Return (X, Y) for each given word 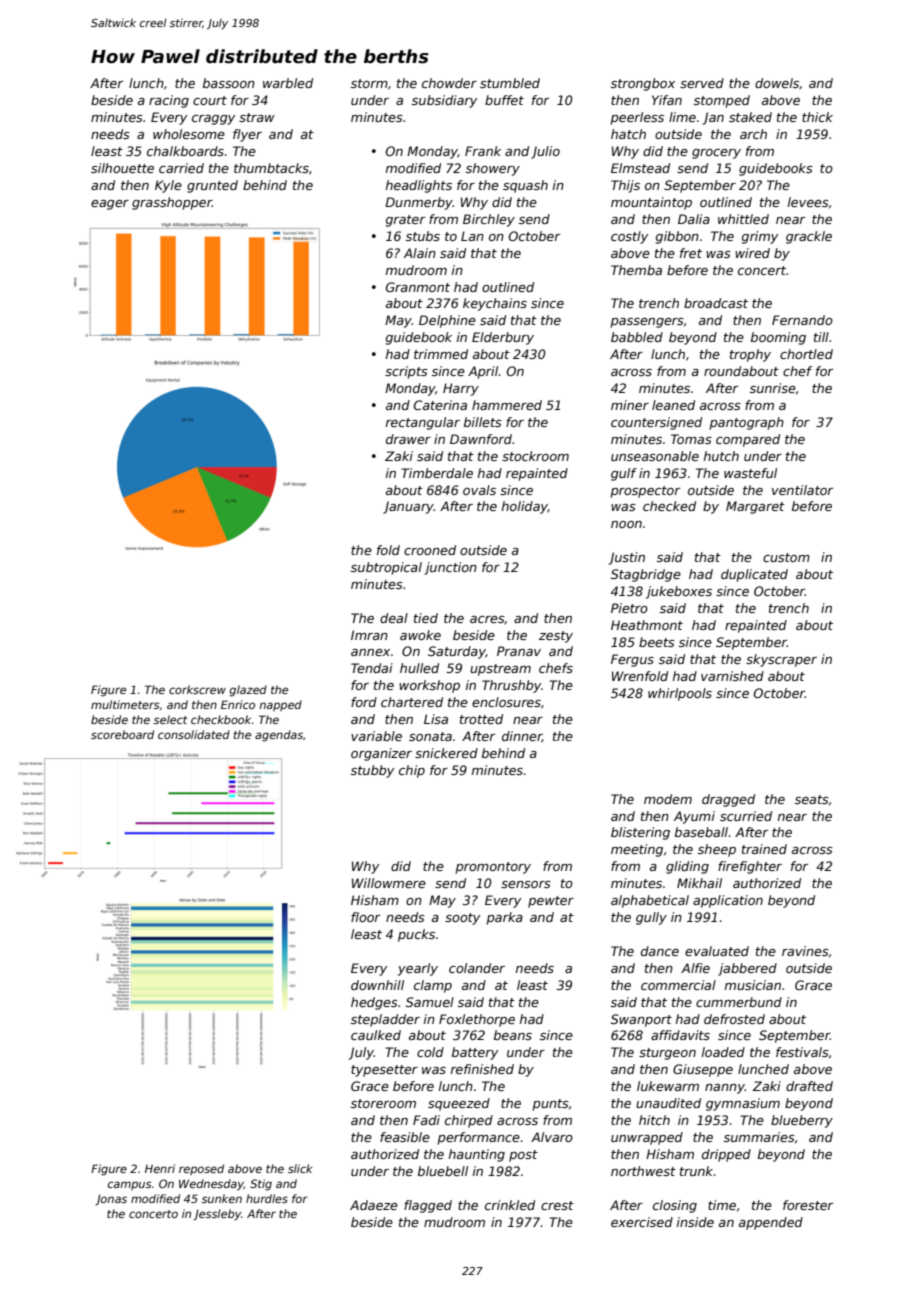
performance (479, 1138)
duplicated (754, 575)
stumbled (510, 83)
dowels (777, 83)
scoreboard (122, 734)
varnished (732, 676)
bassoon (229, 83)
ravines (805, 951)
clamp (433, 986)
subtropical (386, 568)
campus (130, 1185)
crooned (430, 550)
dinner (522, 737)
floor (365, 917)
